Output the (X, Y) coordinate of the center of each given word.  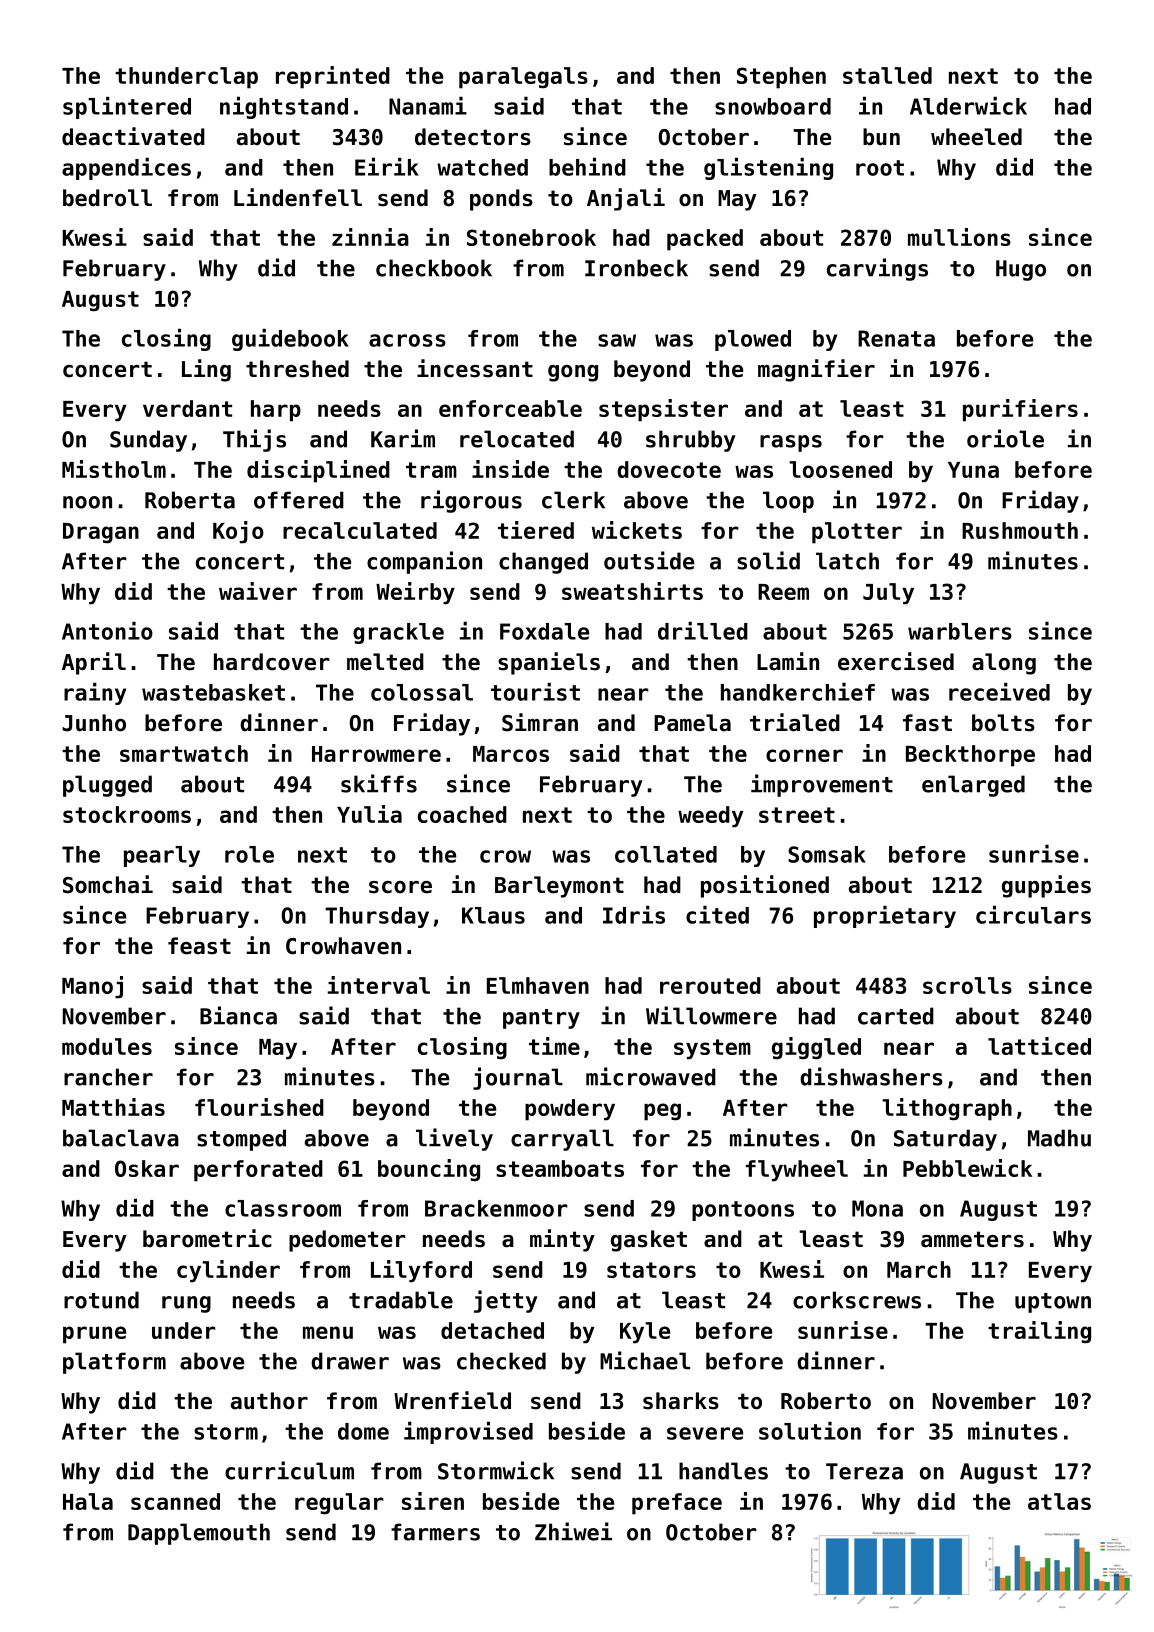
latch (847, 561)
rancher (108, 1077)
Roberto (826, 1401)
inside (510, 469)
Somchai (108, 884)
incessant (475, 368)
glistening (768, 169)
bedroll (107, 198)
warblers (960, 631)
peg (662, 1112)
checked (501, 1361)
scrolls (967, 985)
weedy (711, 817)
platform (114, 1363)
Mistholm (114, 469)
